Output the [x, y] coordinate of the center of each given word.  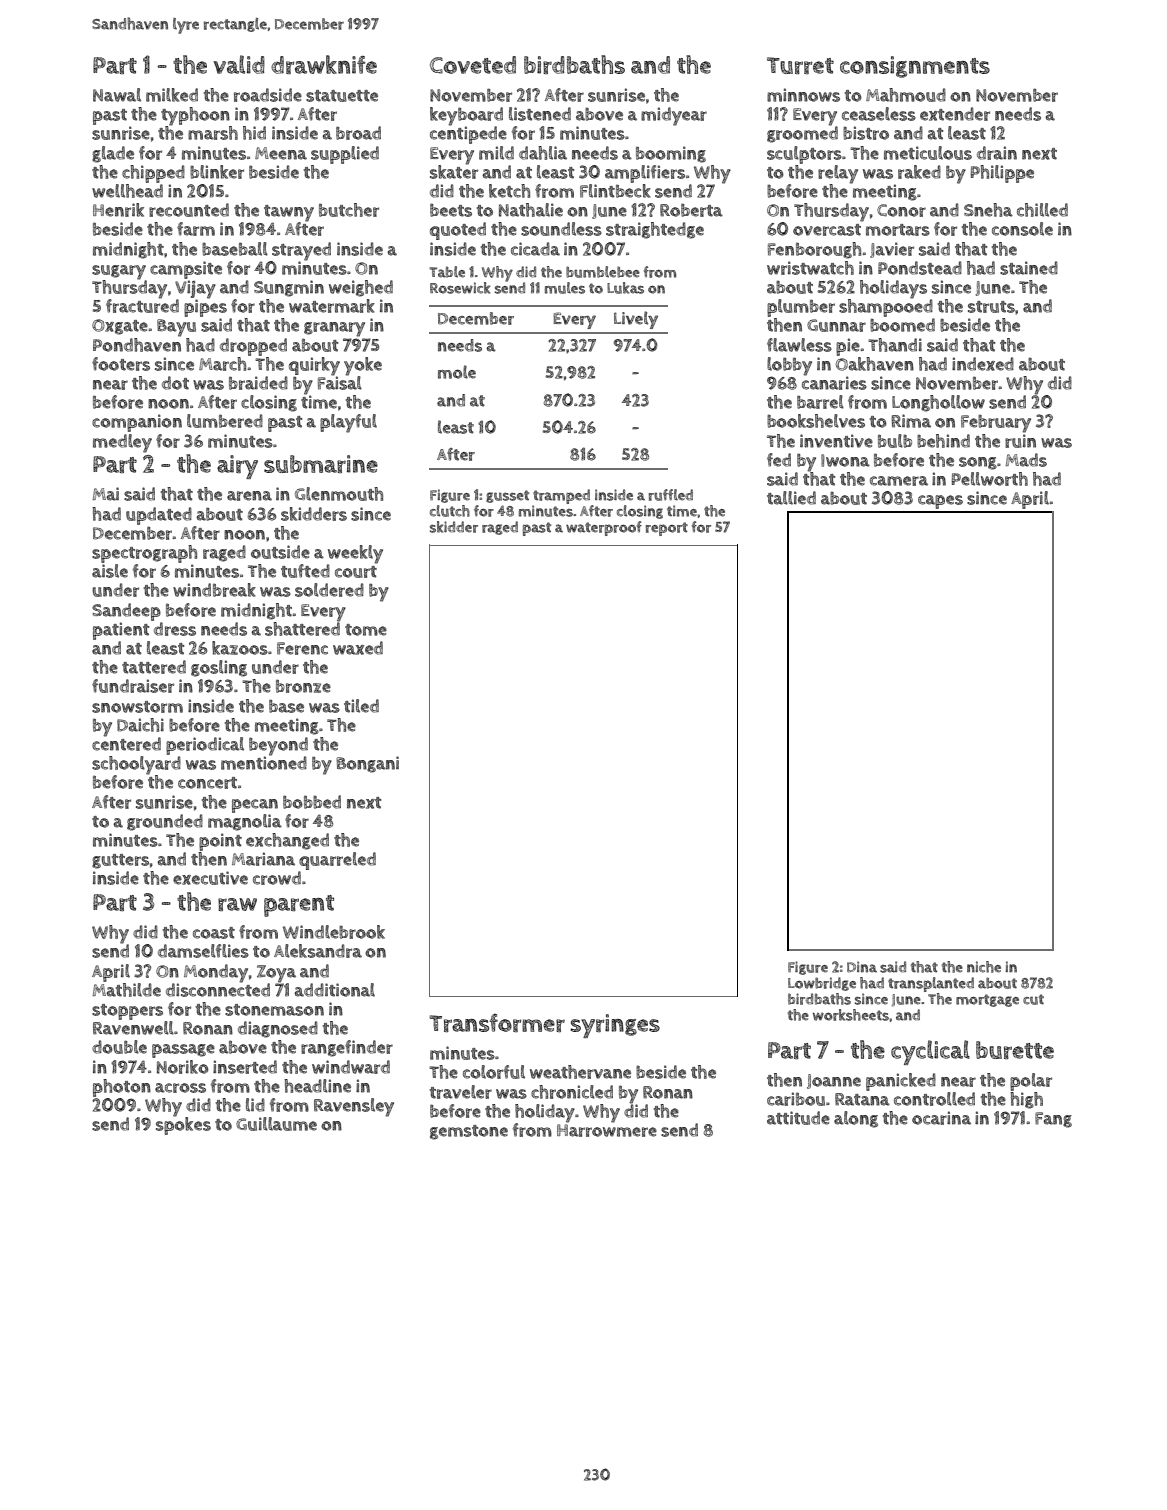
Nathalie [531, 210]
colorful [494, 1072]
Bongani [367, 764]
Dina [862, 967]
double [119, 1047]
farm [196, 229]
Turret [800, 65]
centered [126, 744]
